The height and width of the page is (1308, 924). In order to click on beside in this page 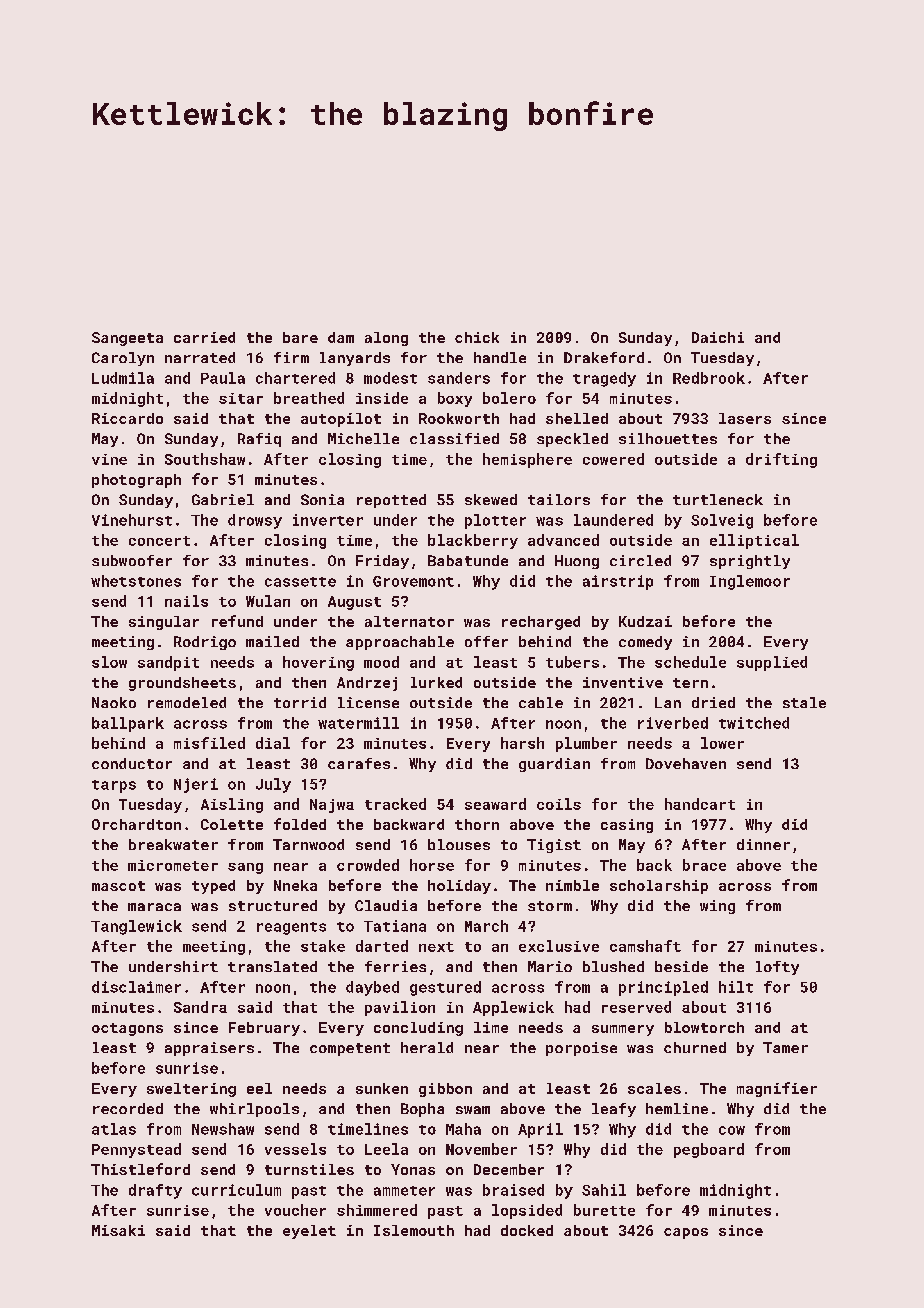, I will do `click(681, 966)`.
